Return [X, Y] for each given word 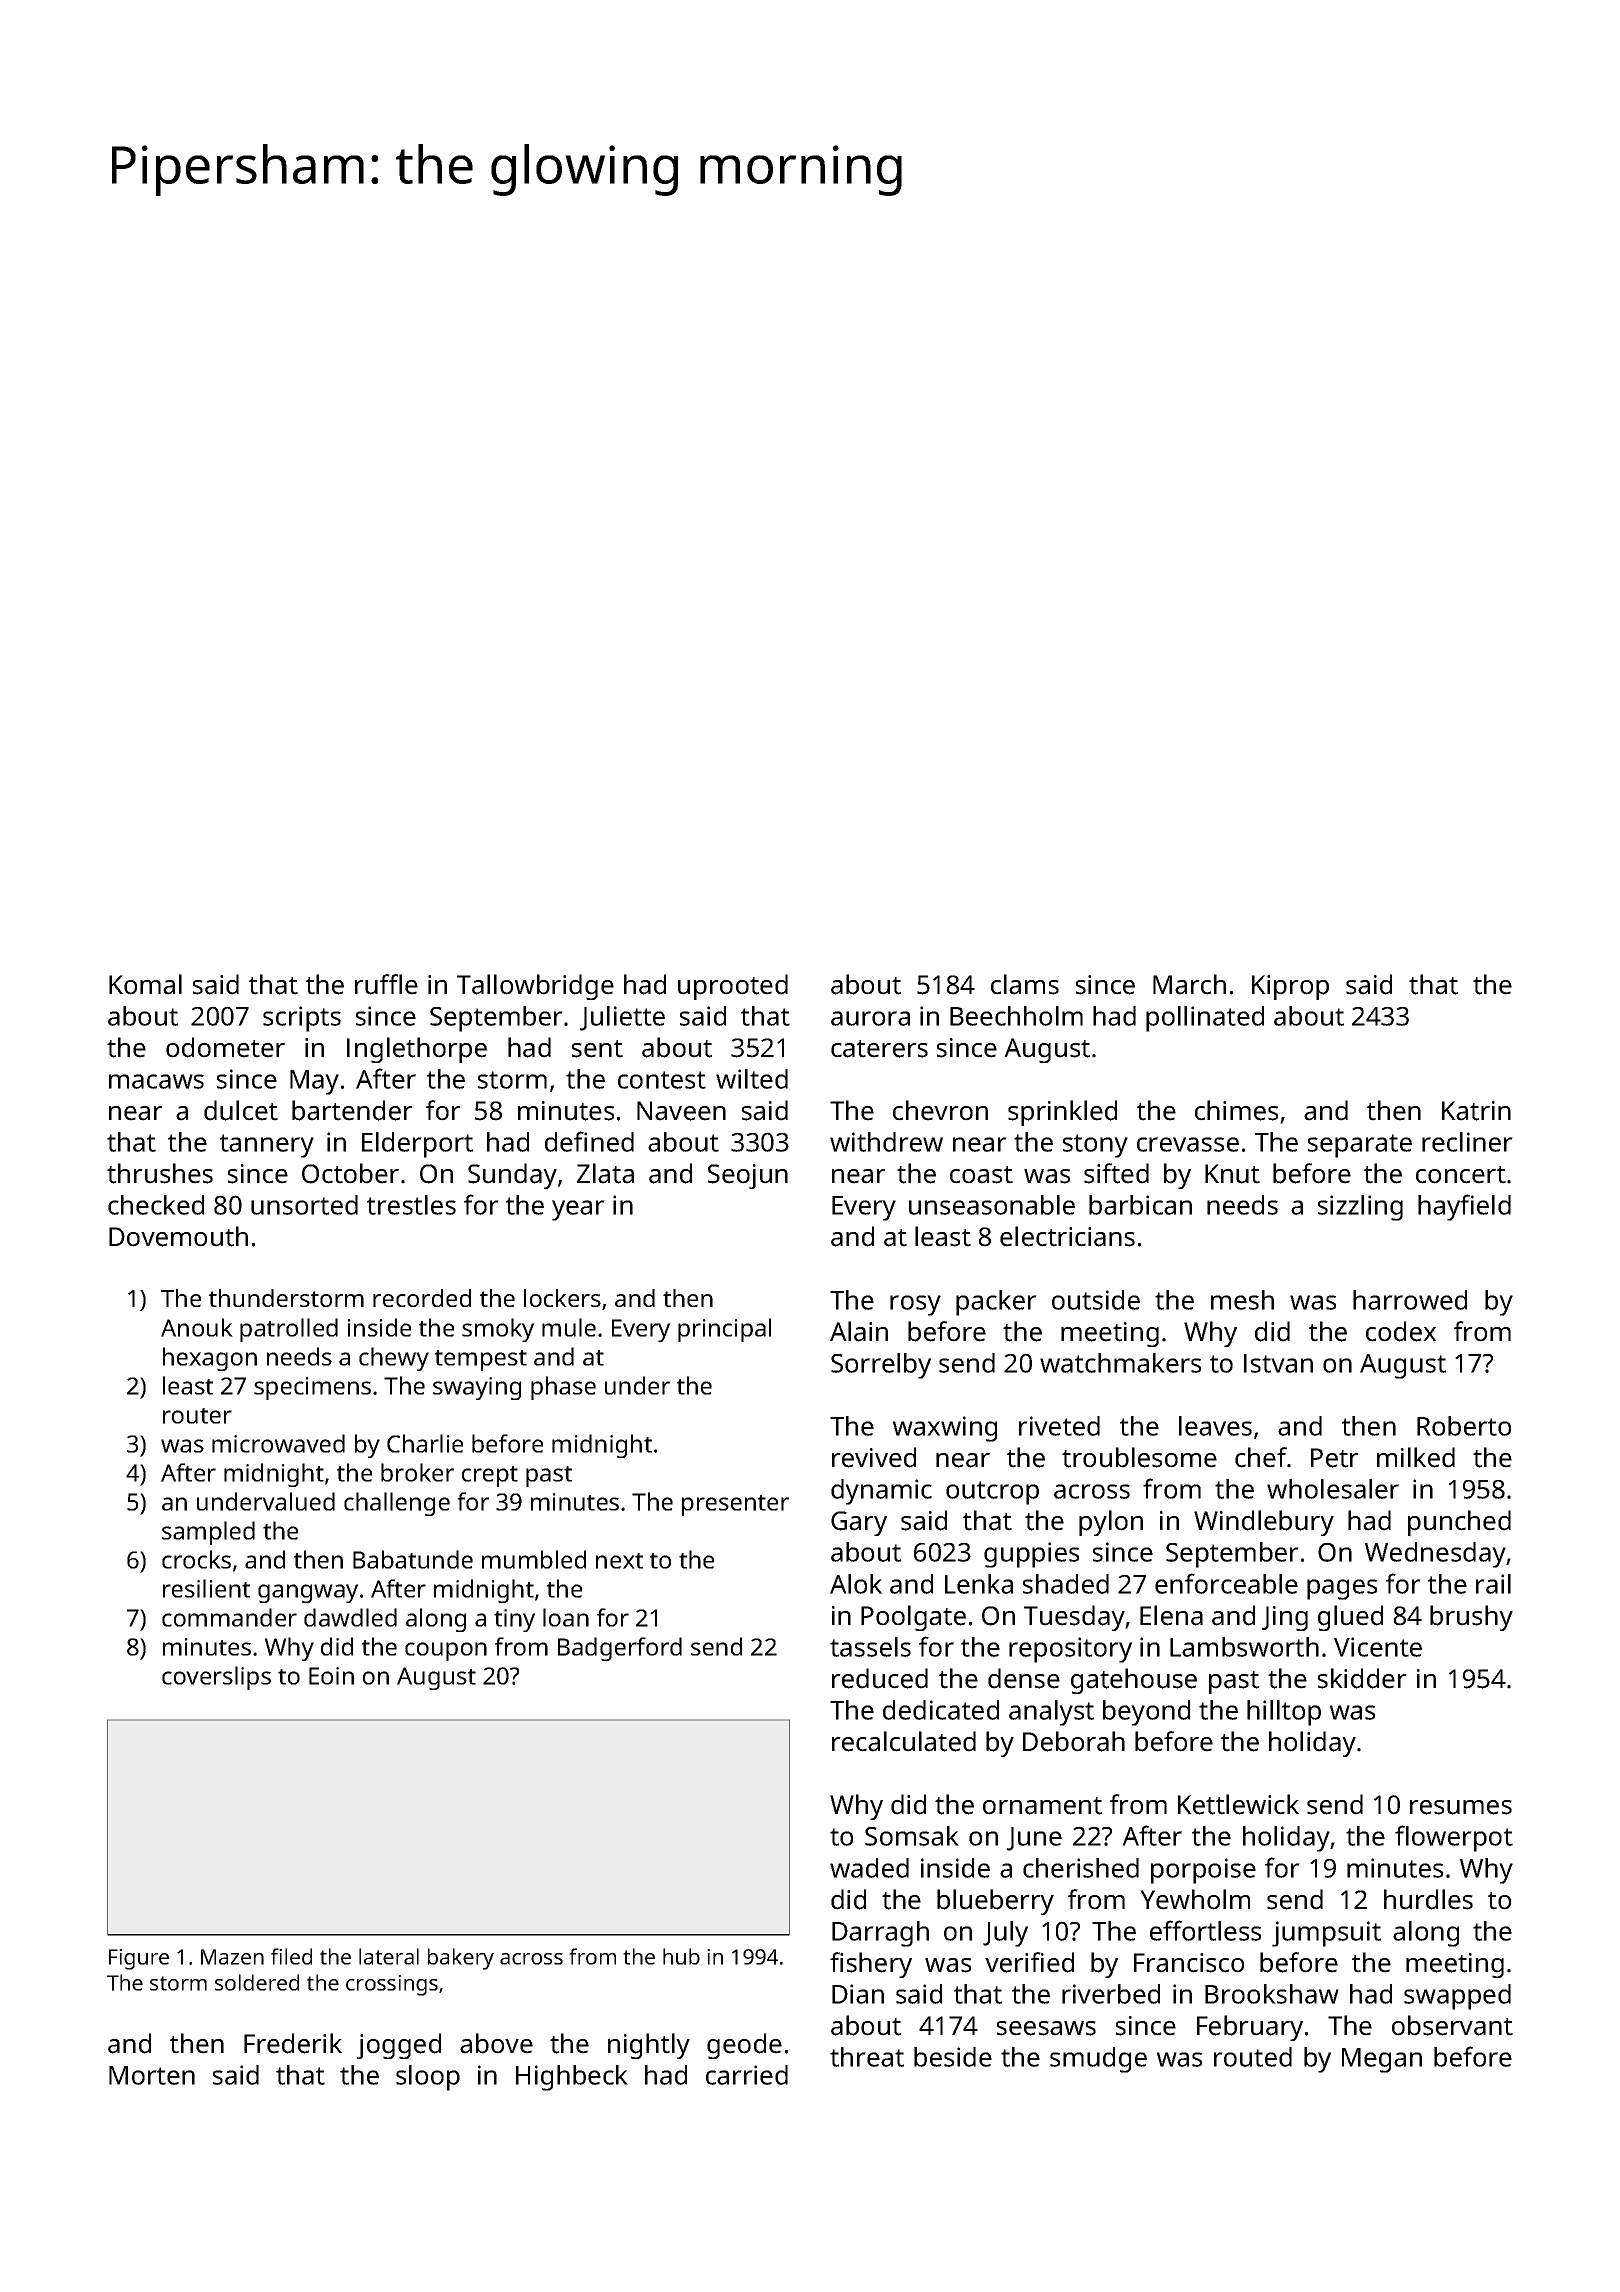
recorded [422, 1298]
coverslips [216, 1678]
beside [953, 2057]
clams [1025, 984]
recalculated [904, 1741]
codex [1401, 1331]
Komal [145, 984]
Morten [152, 2075]
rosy [915, 1305]
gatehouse [1134, 1681]
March [1189, 984]
